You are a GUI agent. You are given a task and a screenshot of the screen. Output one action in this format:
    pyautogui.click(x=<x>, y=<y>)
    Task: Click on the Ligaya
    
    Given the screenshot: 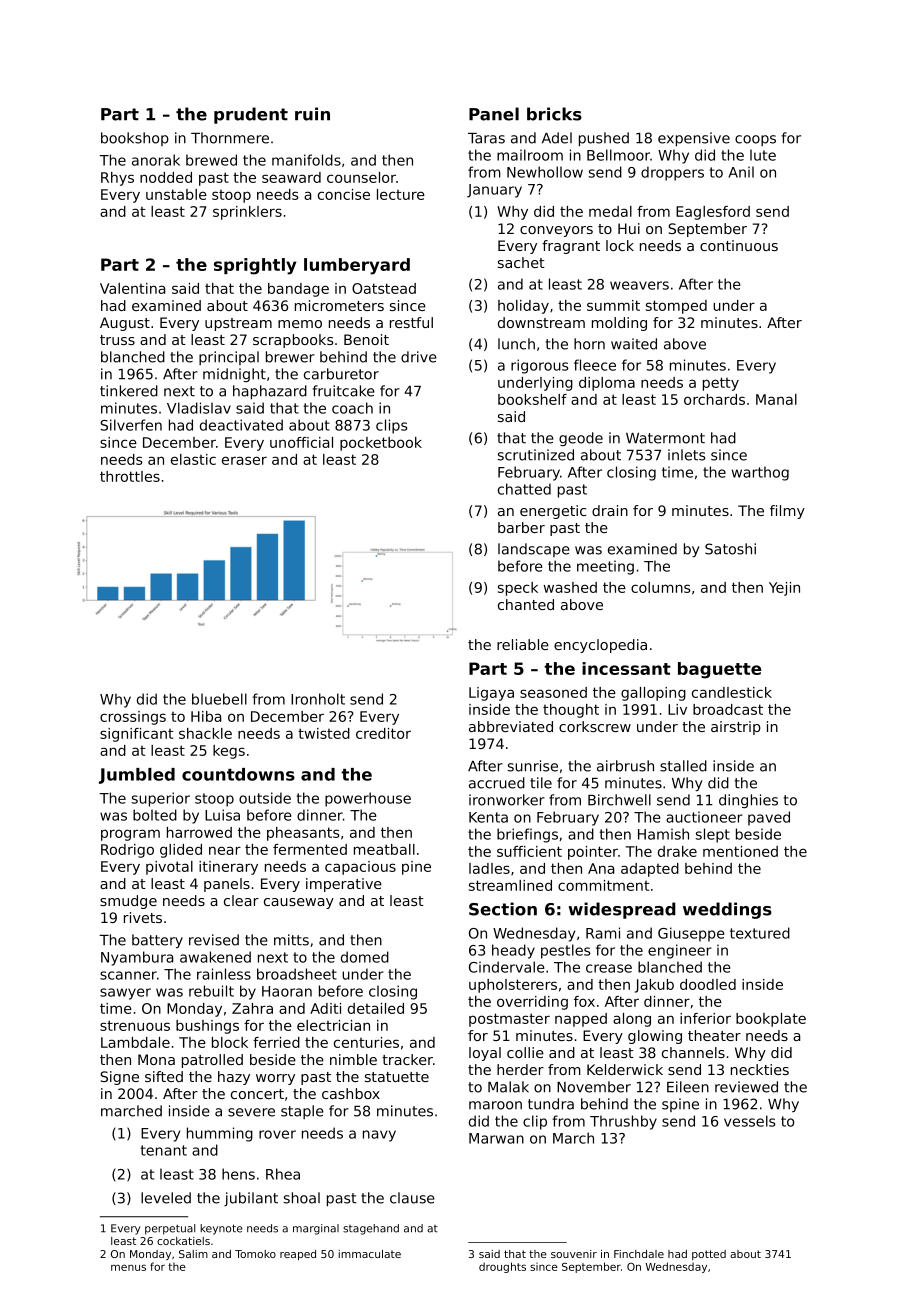 What is the action you would take?
    pyautogui.click(x=491, y=694)
